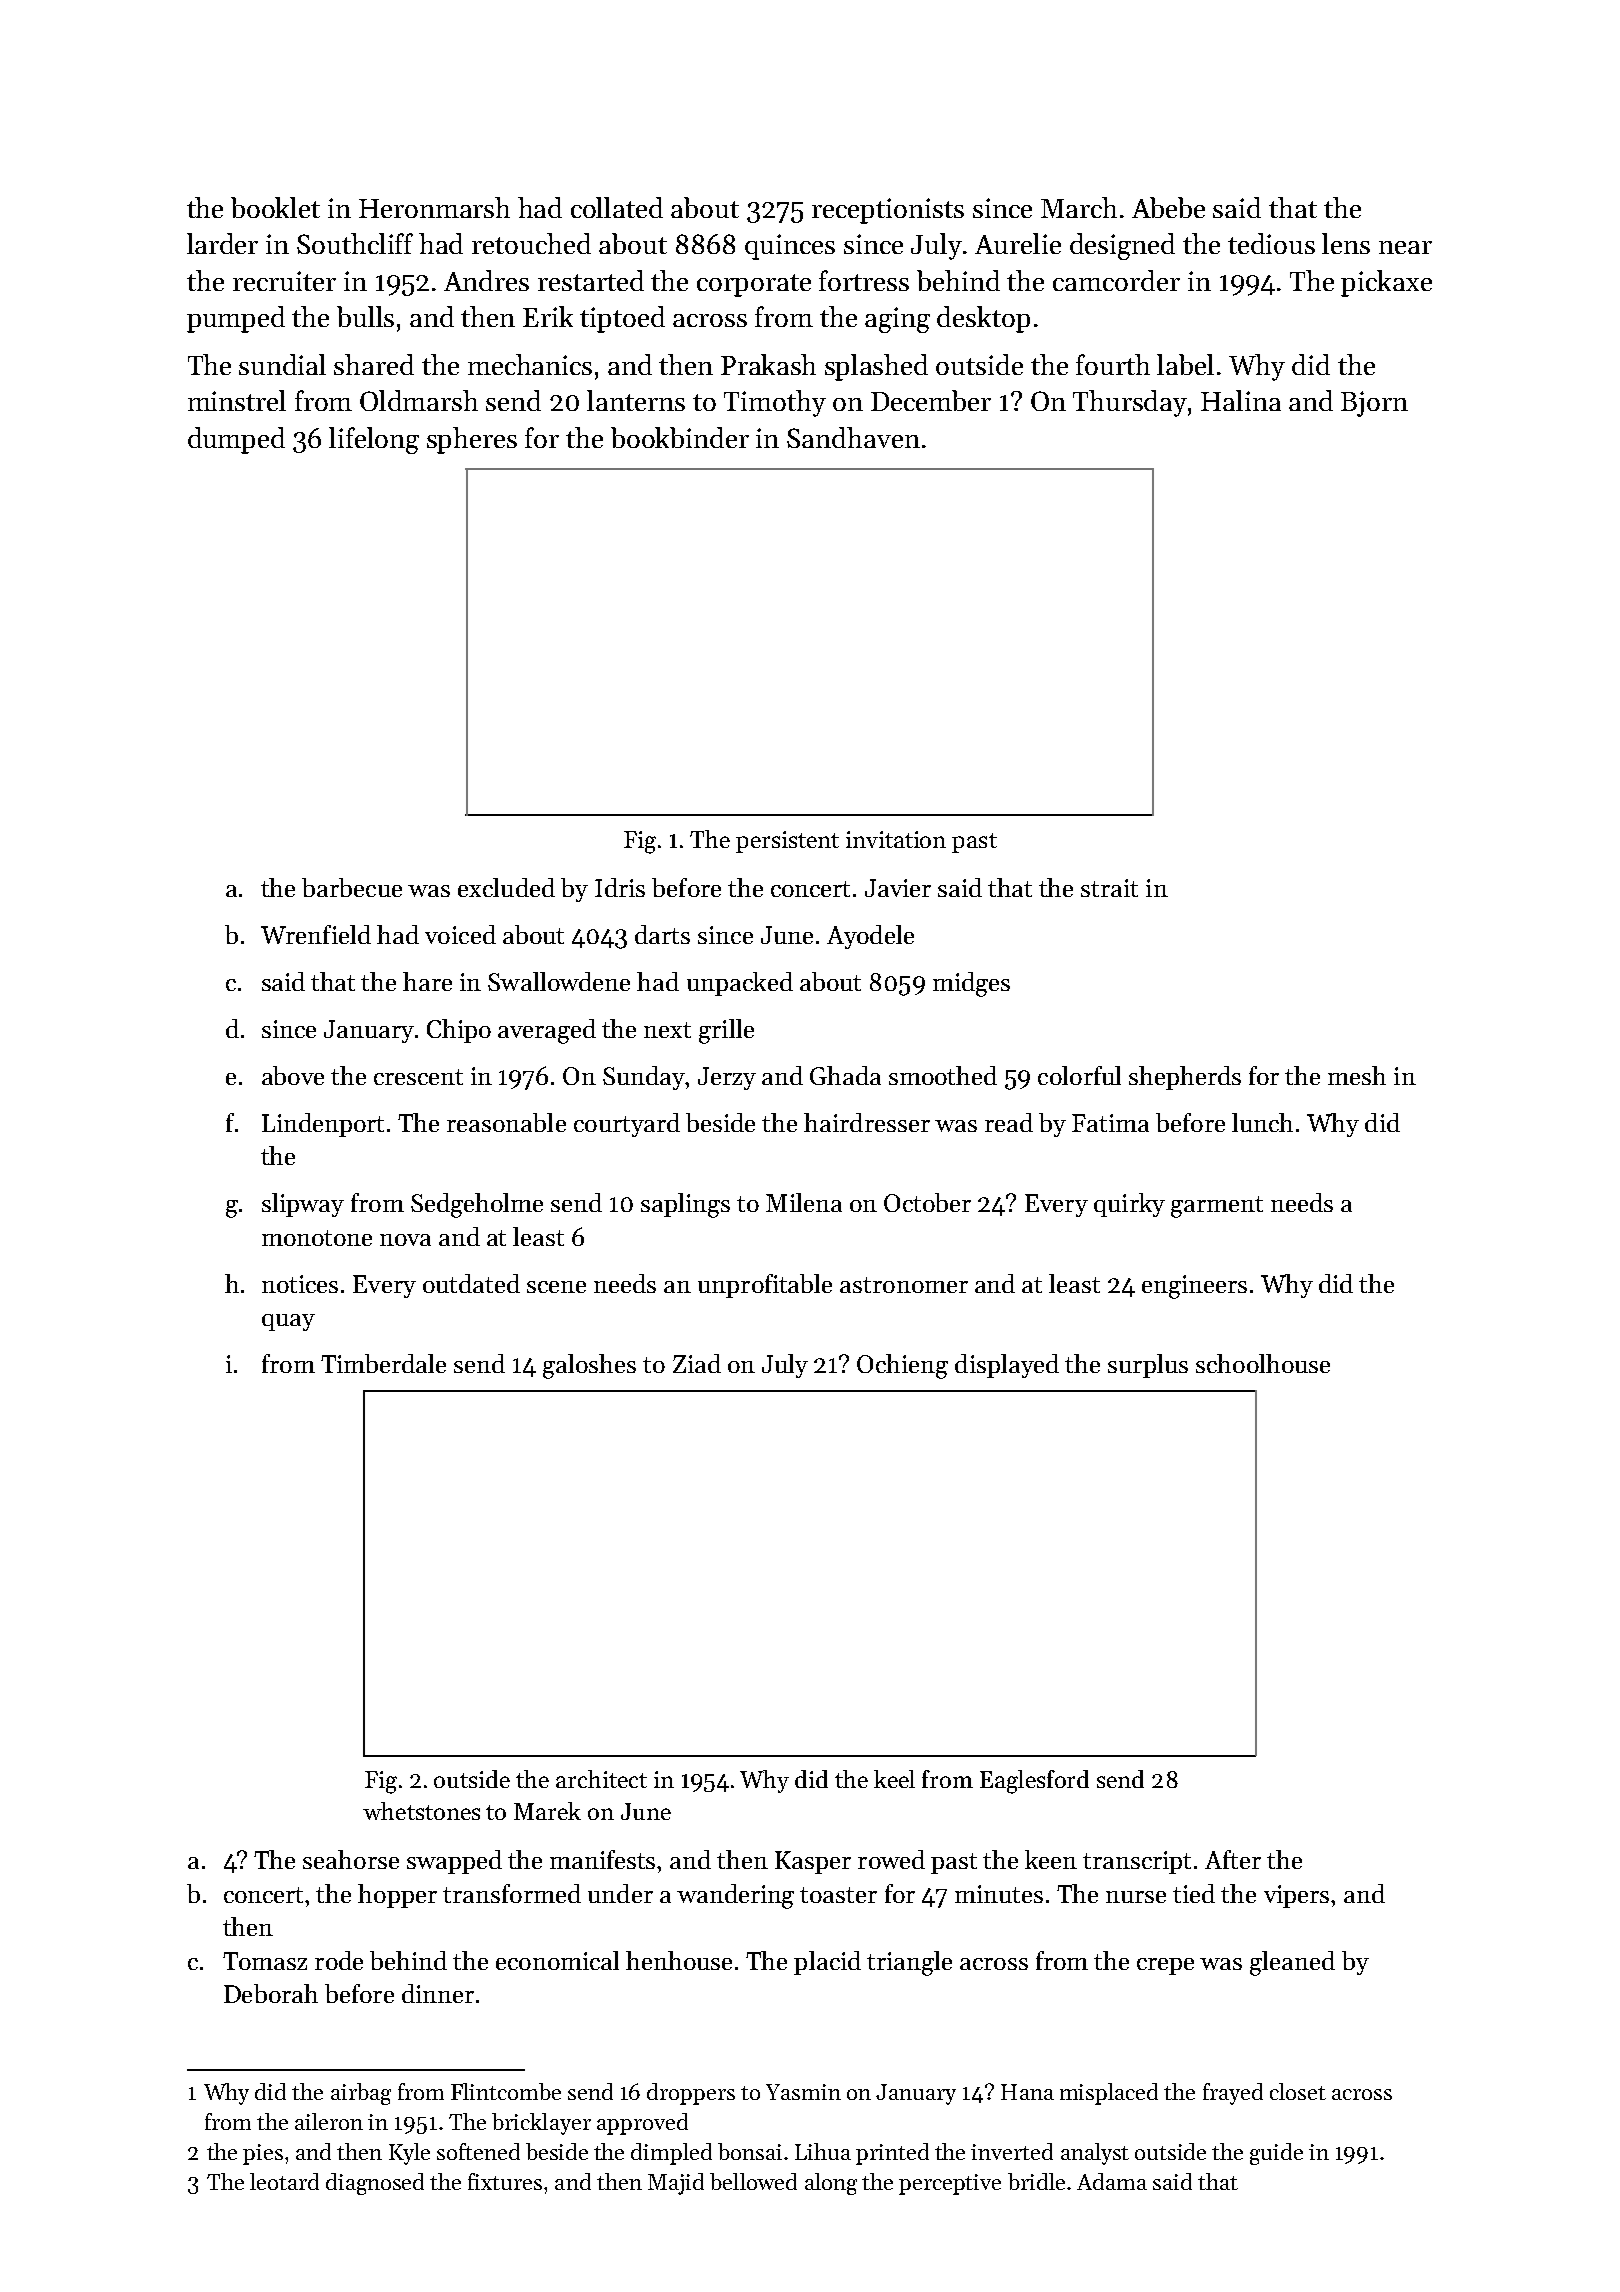  What do you see at coordinates (236, 440) in the screenshot?
I see `dumped` at bounding box center [236, 440].
